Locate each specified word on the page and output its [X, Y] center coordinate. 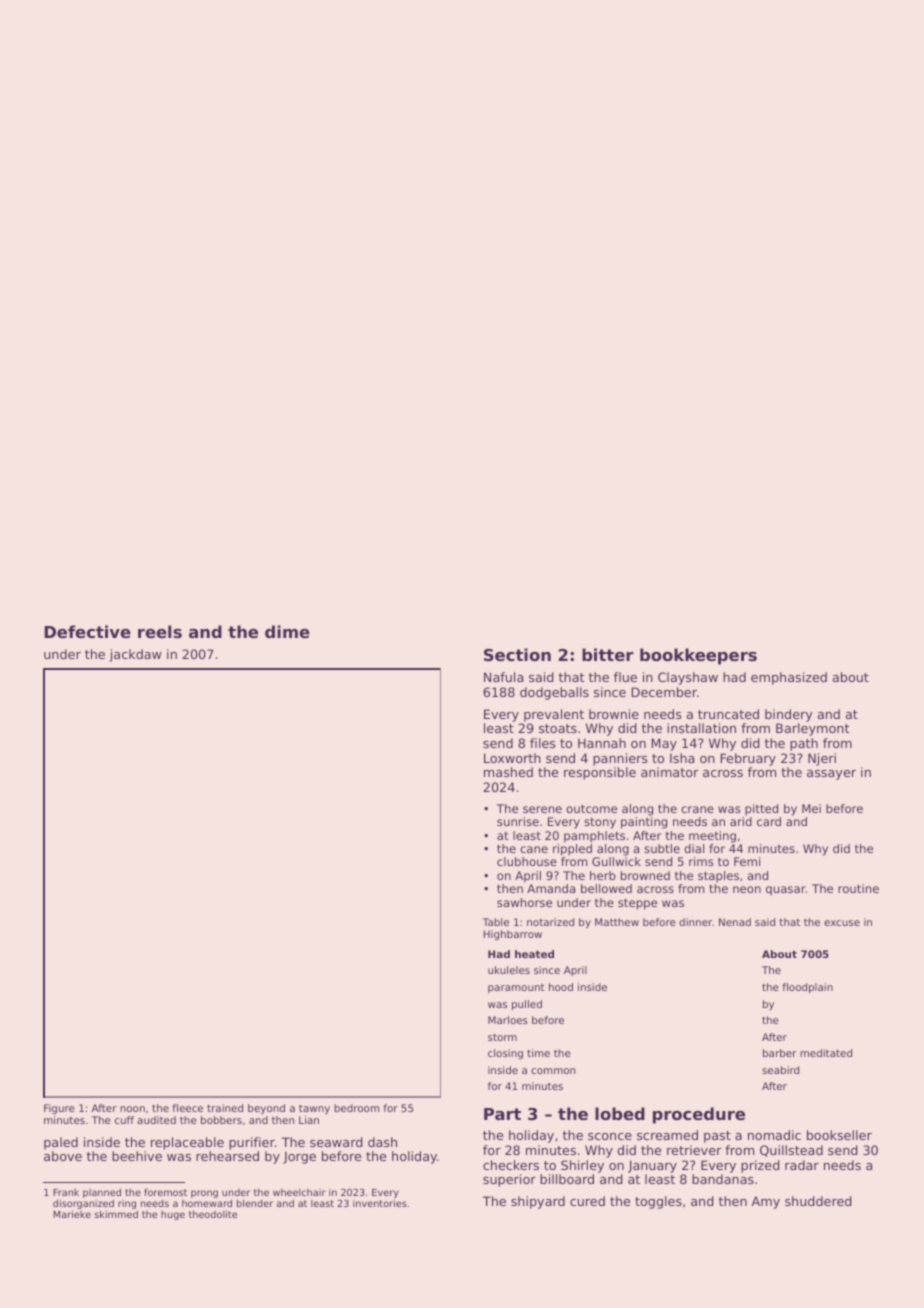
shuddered [818, 1201]
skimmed [116, 1214]
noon [132, 1109]
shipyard [538, 1202]
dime [287, 631]
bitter [608, 654]
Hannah [602, 743]
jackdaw [135, 655]
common [553, 1071]
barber [779, 1053]
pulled [527, 1005]
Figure [59, 1109]
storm [502, 1037]
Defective [87, 631]
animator [670, 772]
